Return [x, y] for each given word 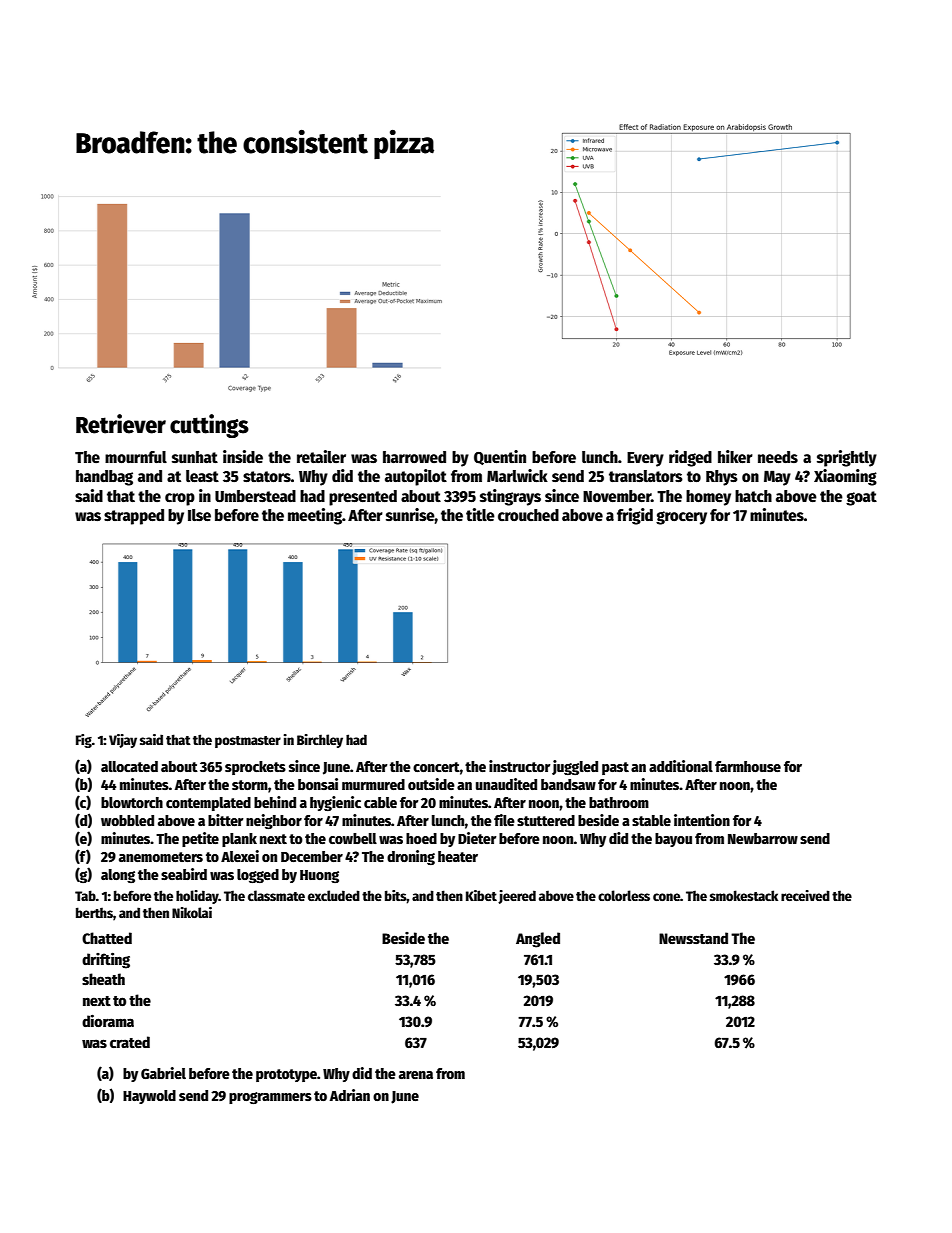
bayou [673, 840]
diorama [108, 1020]
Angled [538, 940]
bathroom [619, 802]
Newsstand [693, 938]
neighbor [274, 821]
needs [778, 457]
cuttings [209, 426]
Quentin [500, 457]
